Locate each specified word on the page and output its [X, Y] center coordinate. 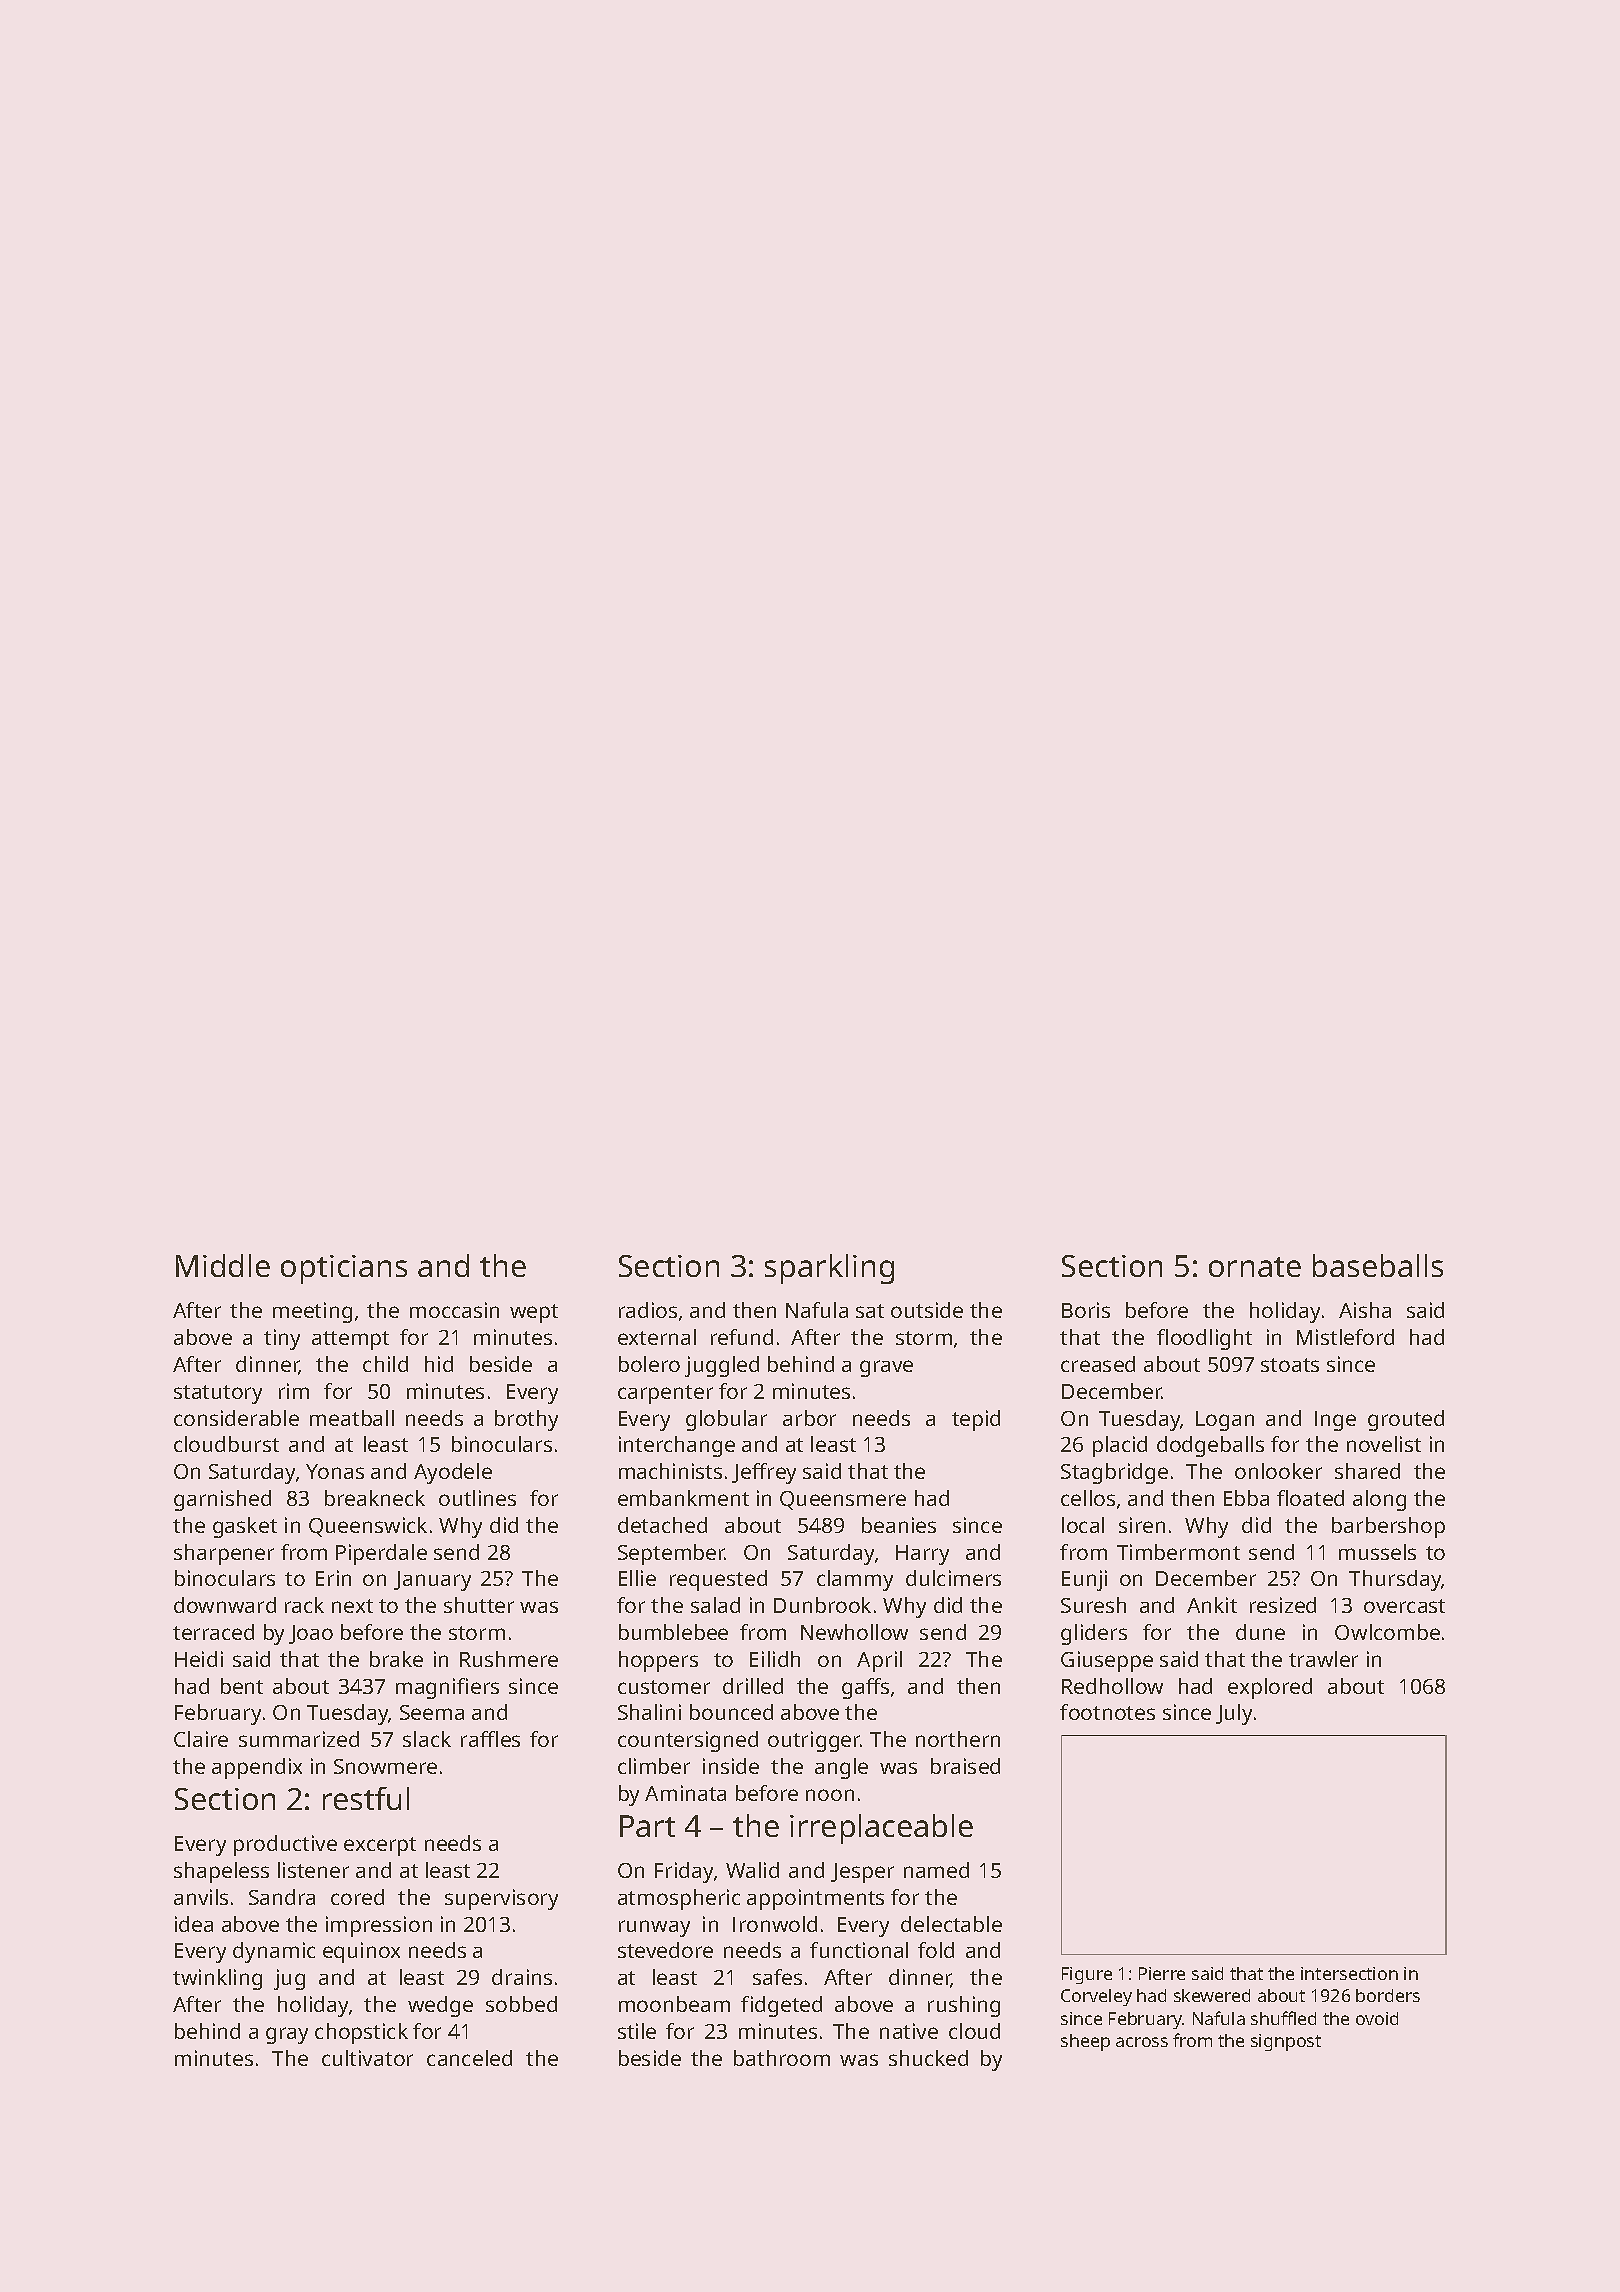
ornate [1255, 1267]
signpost [1286, 2042]
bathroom [782, 2058]
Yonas [335, 1471]
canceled [469, 2058]
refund [742, 1337]
